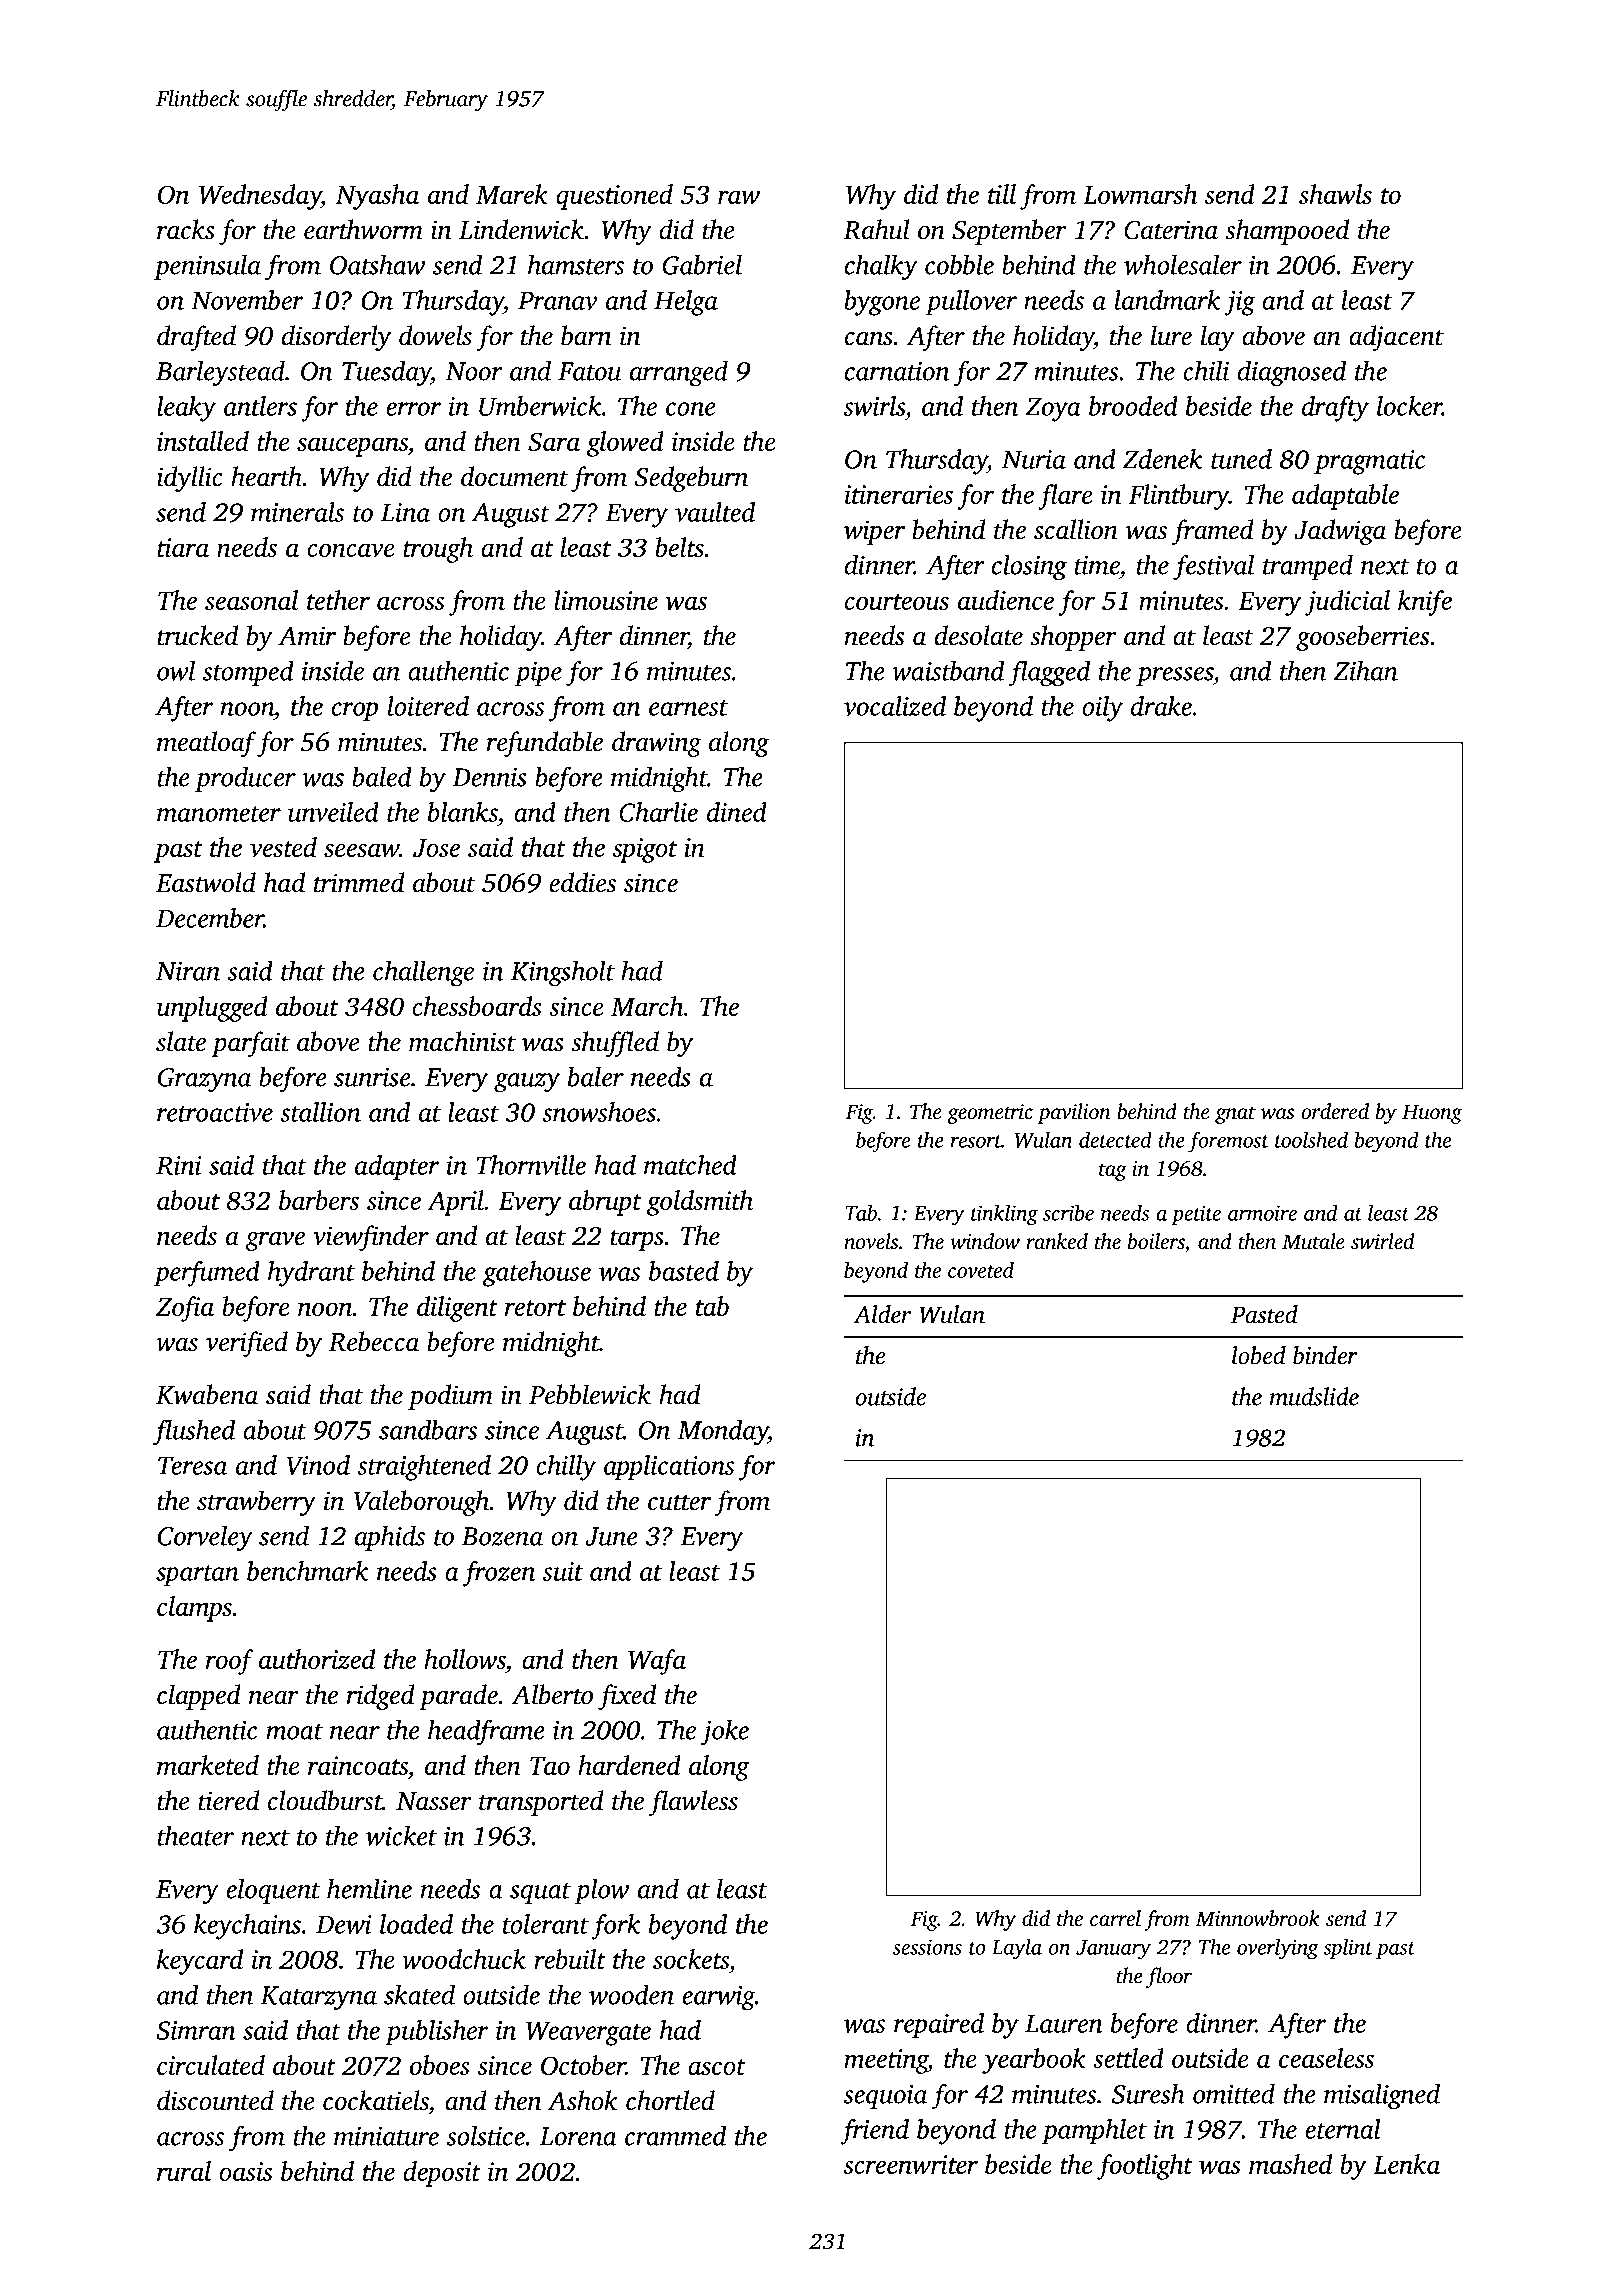 The image size is (1620, 2292). I want to click on Jadwiga, so click(1340, 532).
